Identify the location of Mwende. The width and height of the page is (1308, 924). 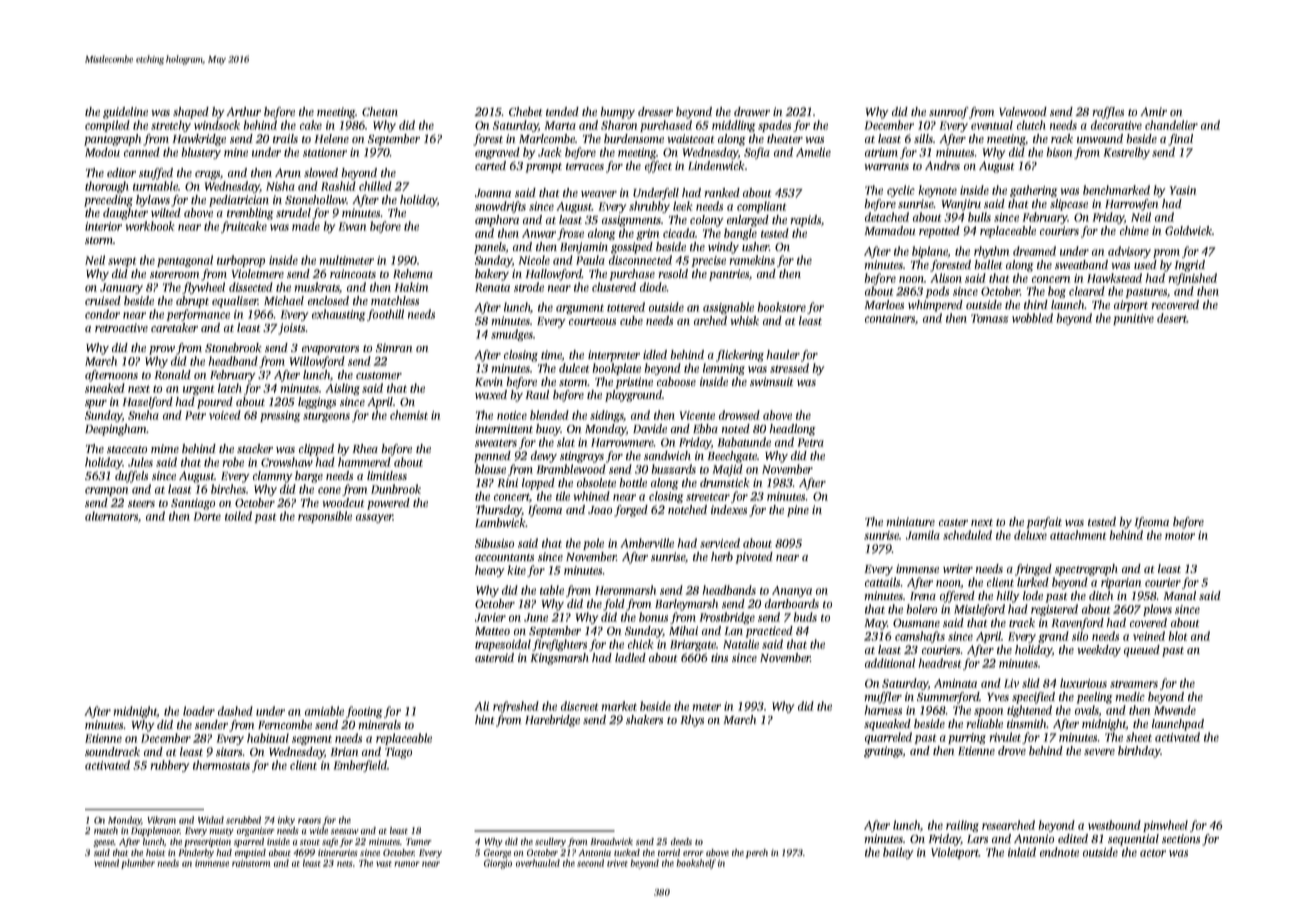
(1175, 710).
